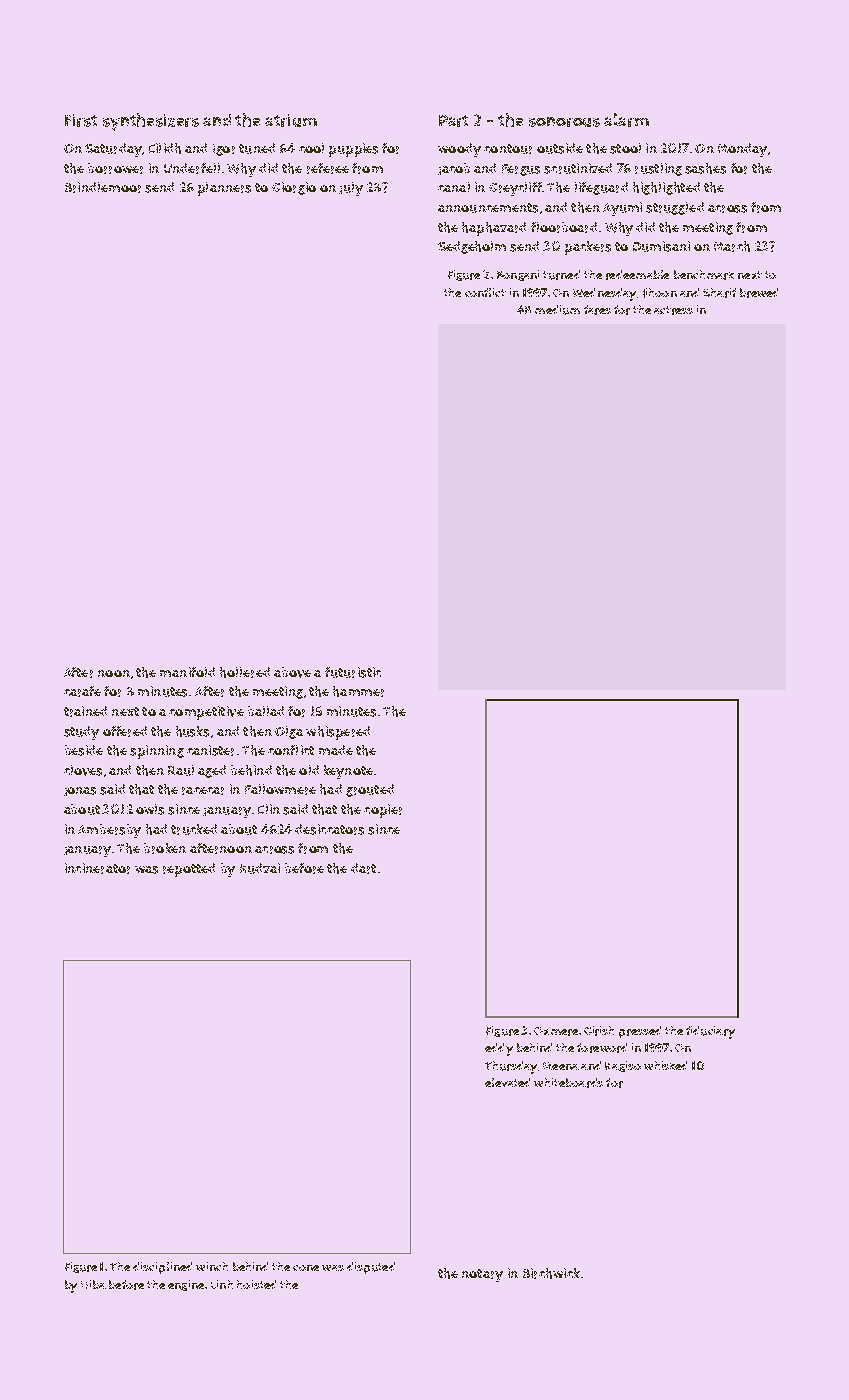 The height and width of the screenshot is (1400, 849). What do you see at coordinates (759, 293) in the screenshot?
I see `brewed` at bounding box center [759, 293].
